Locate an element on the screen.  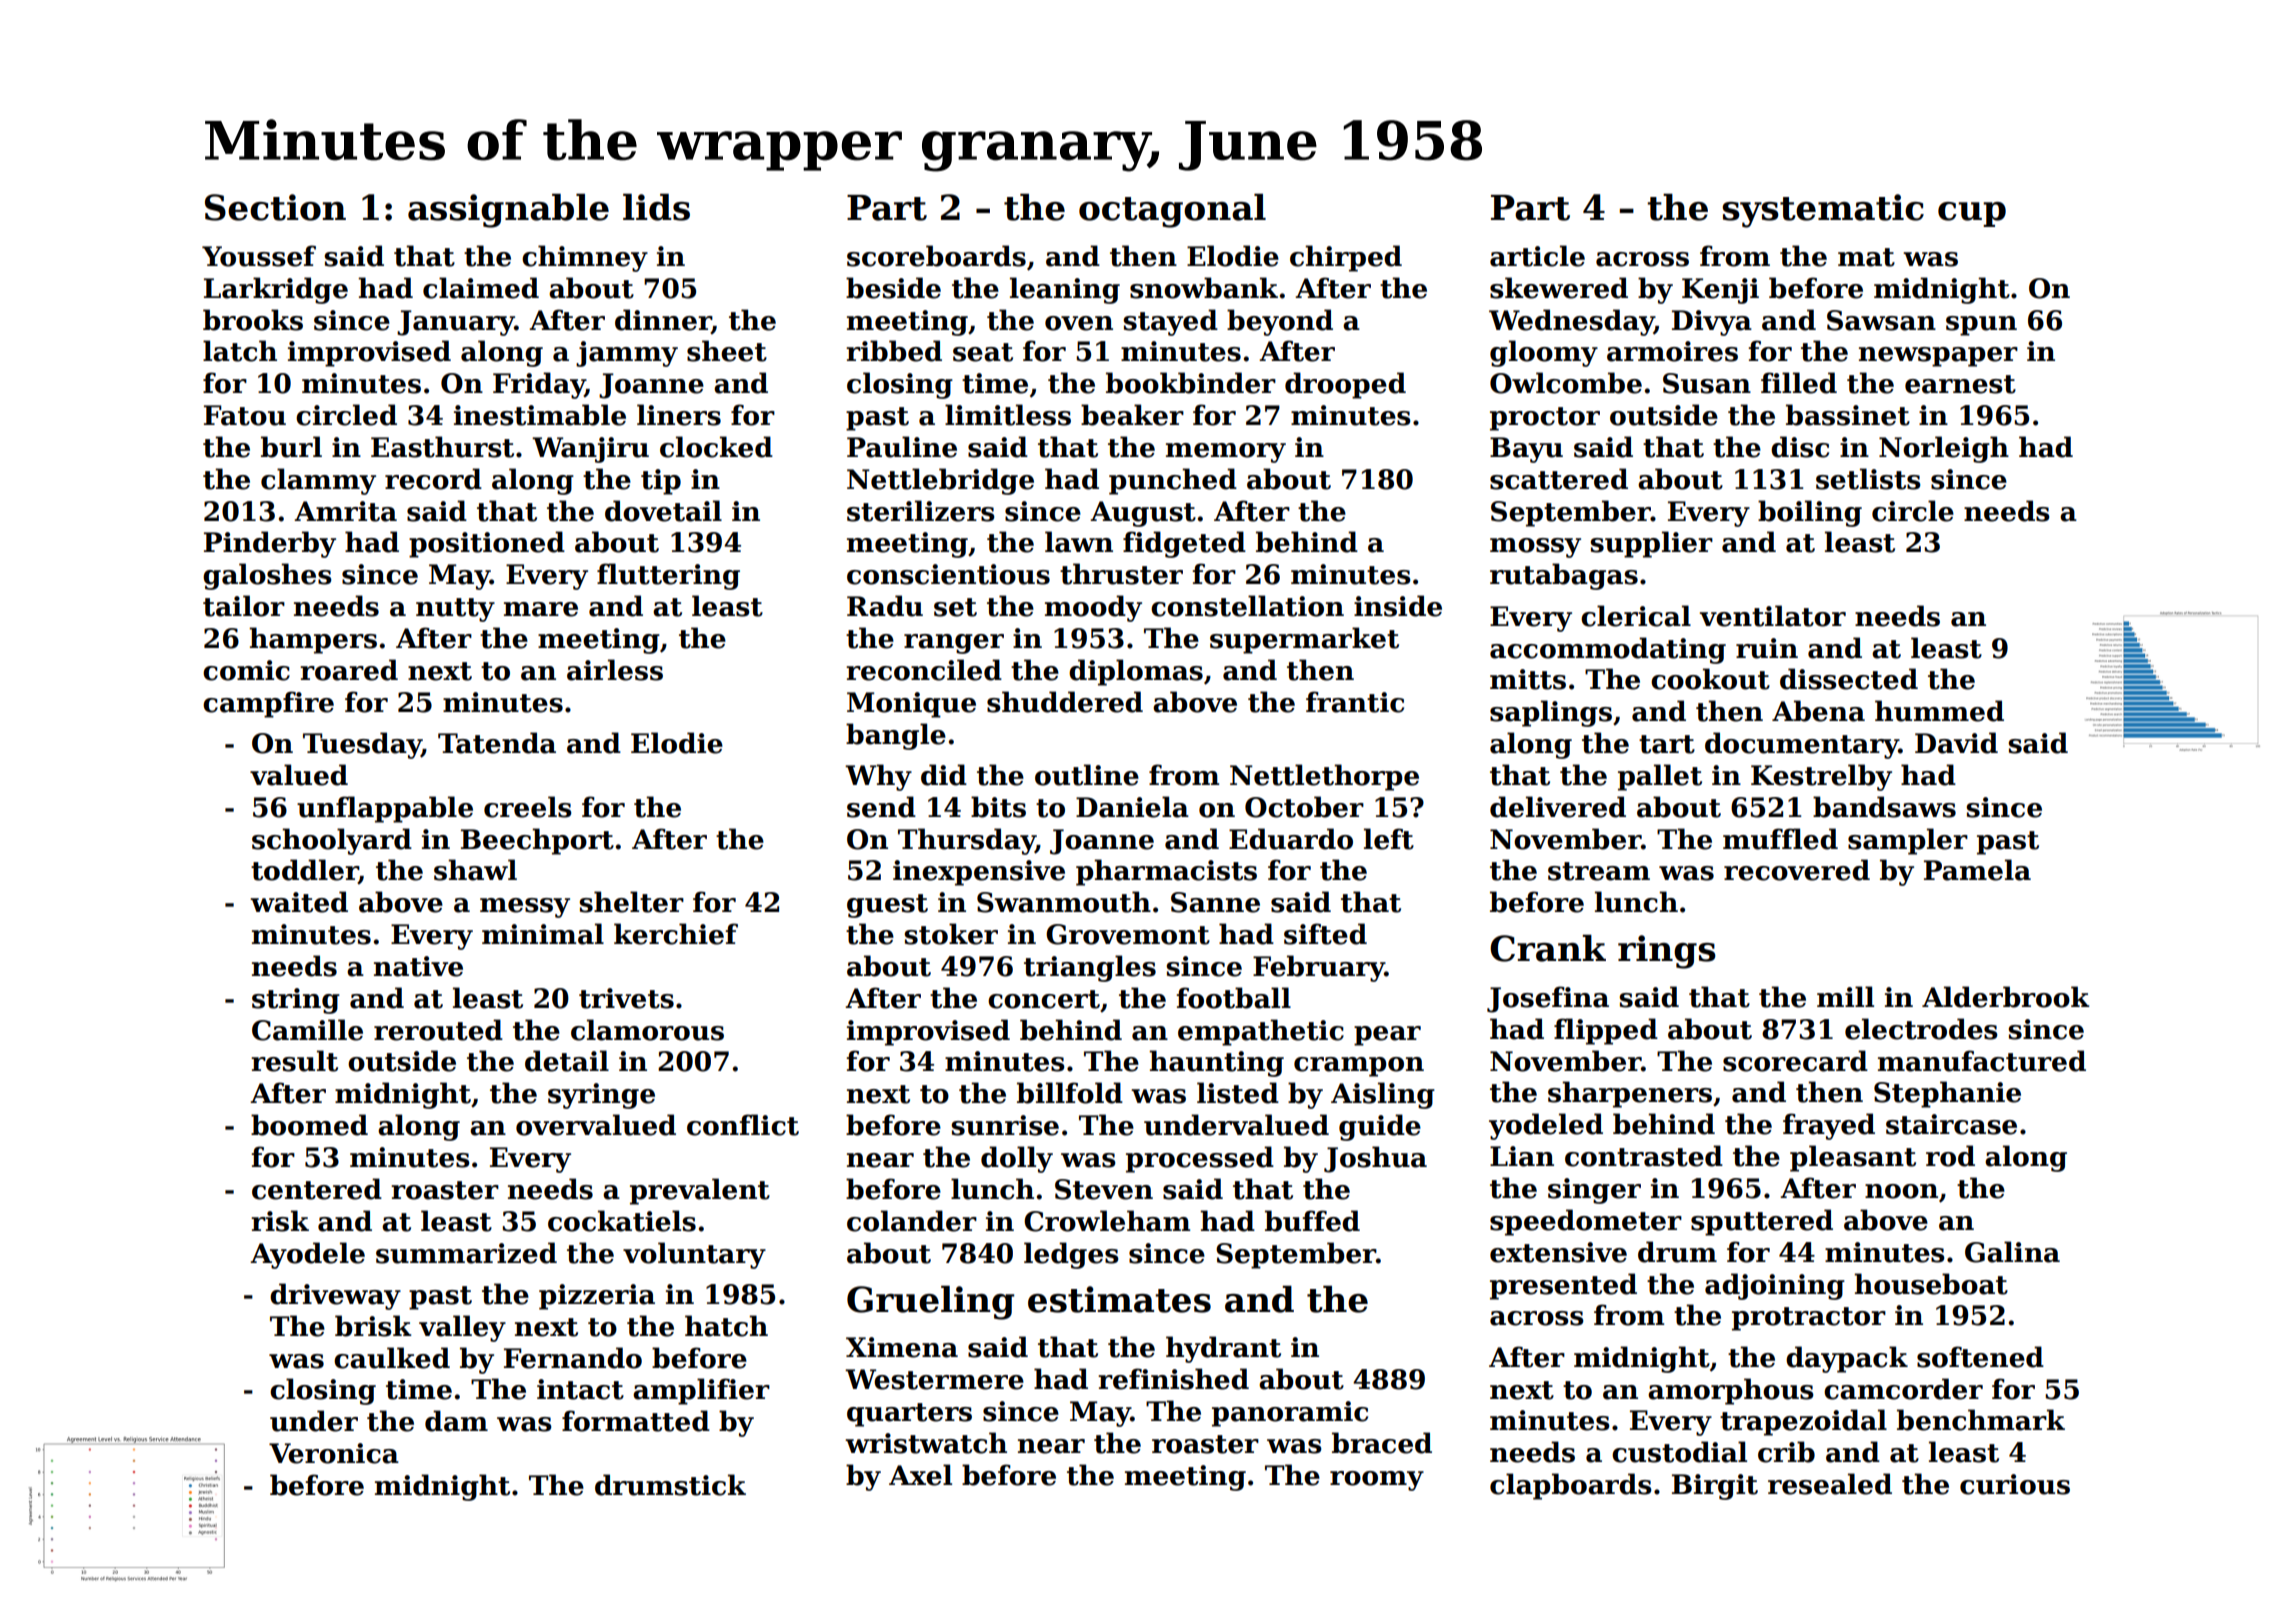
native is located at coordinates (418, 966).
